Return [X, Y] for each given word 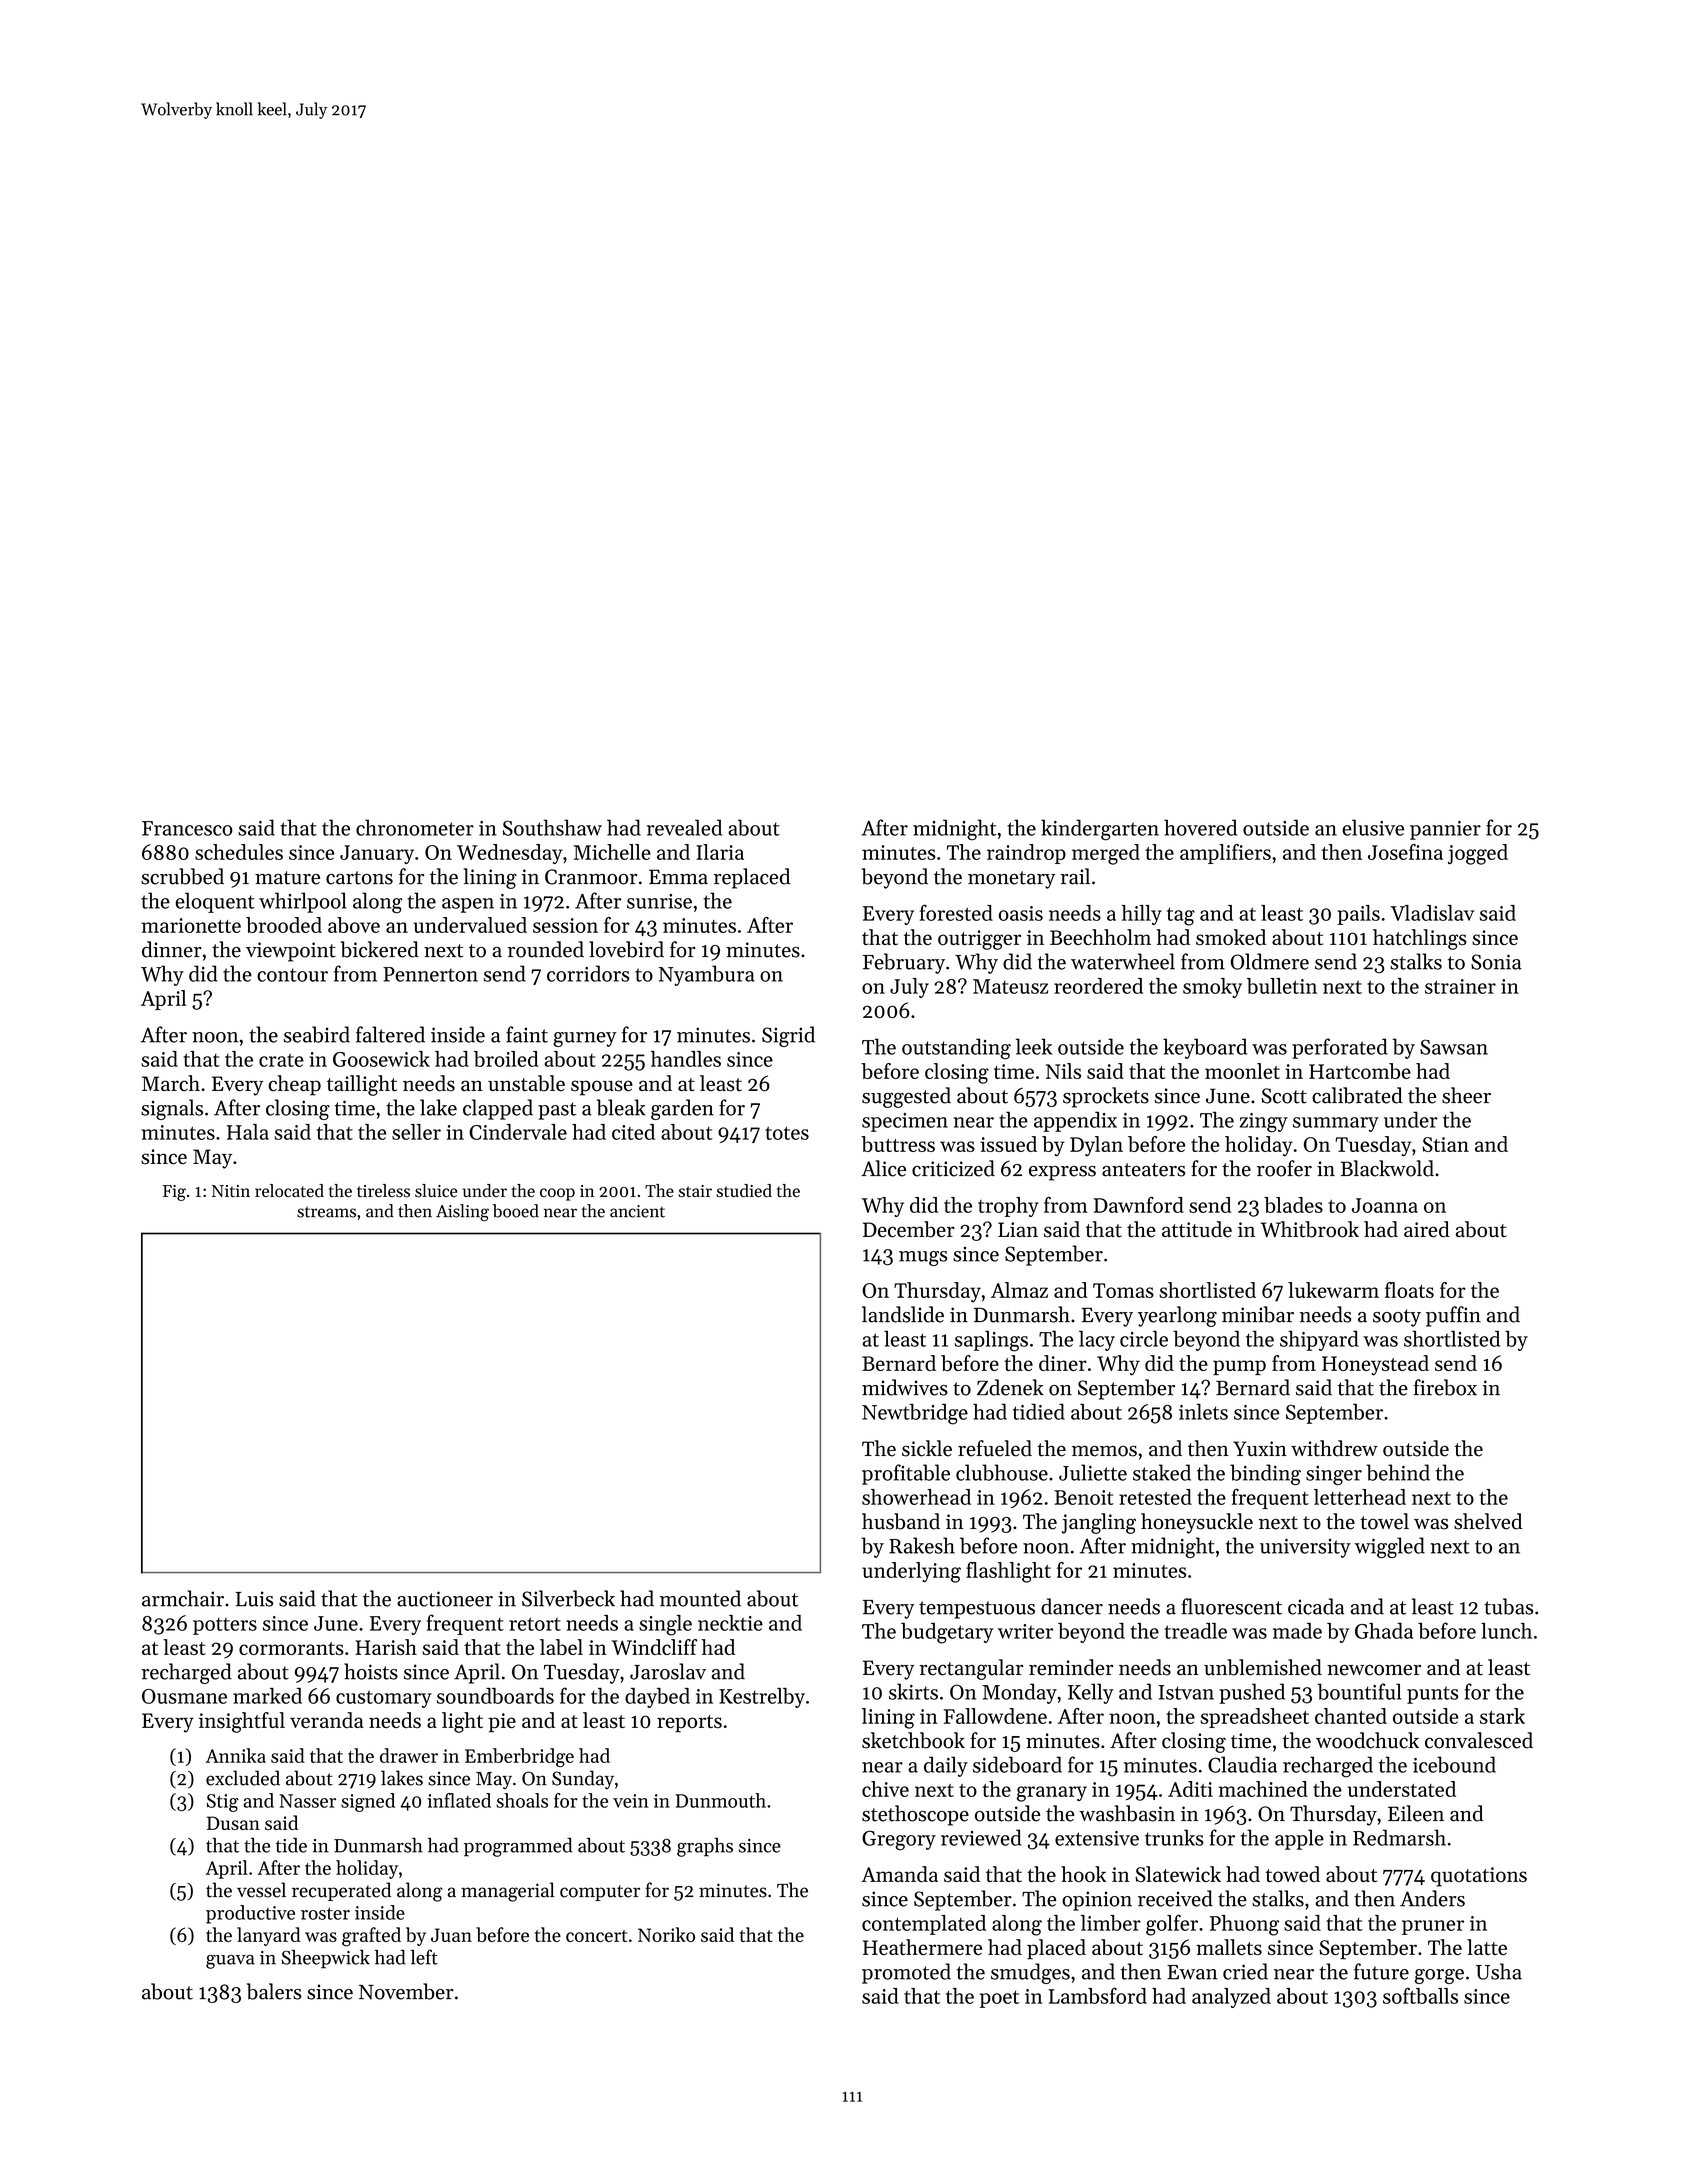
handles [686, 1059]
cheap [295, 1085]
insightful [242, 1722]
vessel [261, 1890]
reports [689, 1723]
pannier [1445, 830]
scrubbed [182, 876]
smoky [1212, 988]
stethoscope [915, 1815]
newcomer [1374, 1670]
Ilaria [720, 852]
